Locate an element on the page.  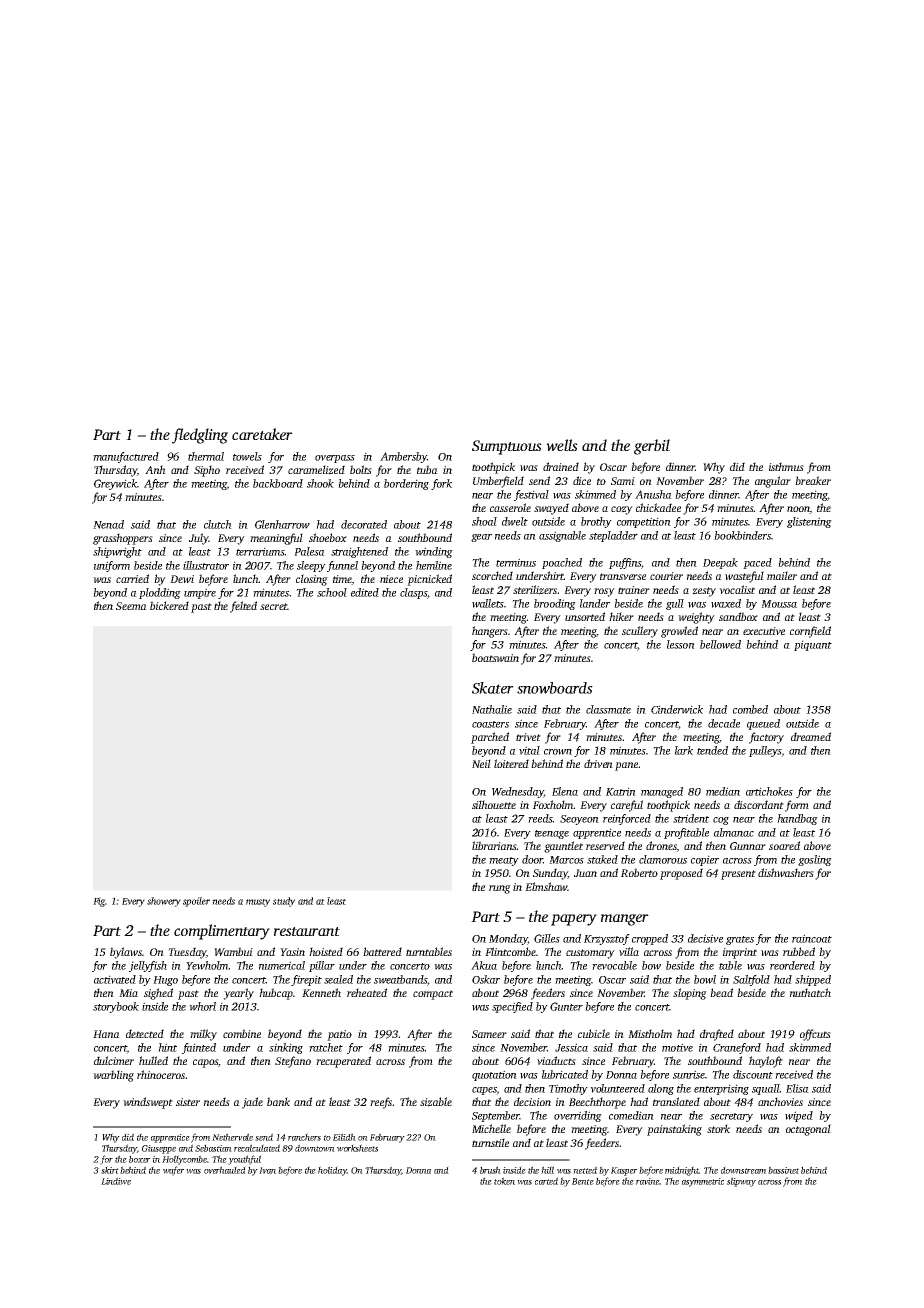
lesson is located at coordinates (681, 644).
